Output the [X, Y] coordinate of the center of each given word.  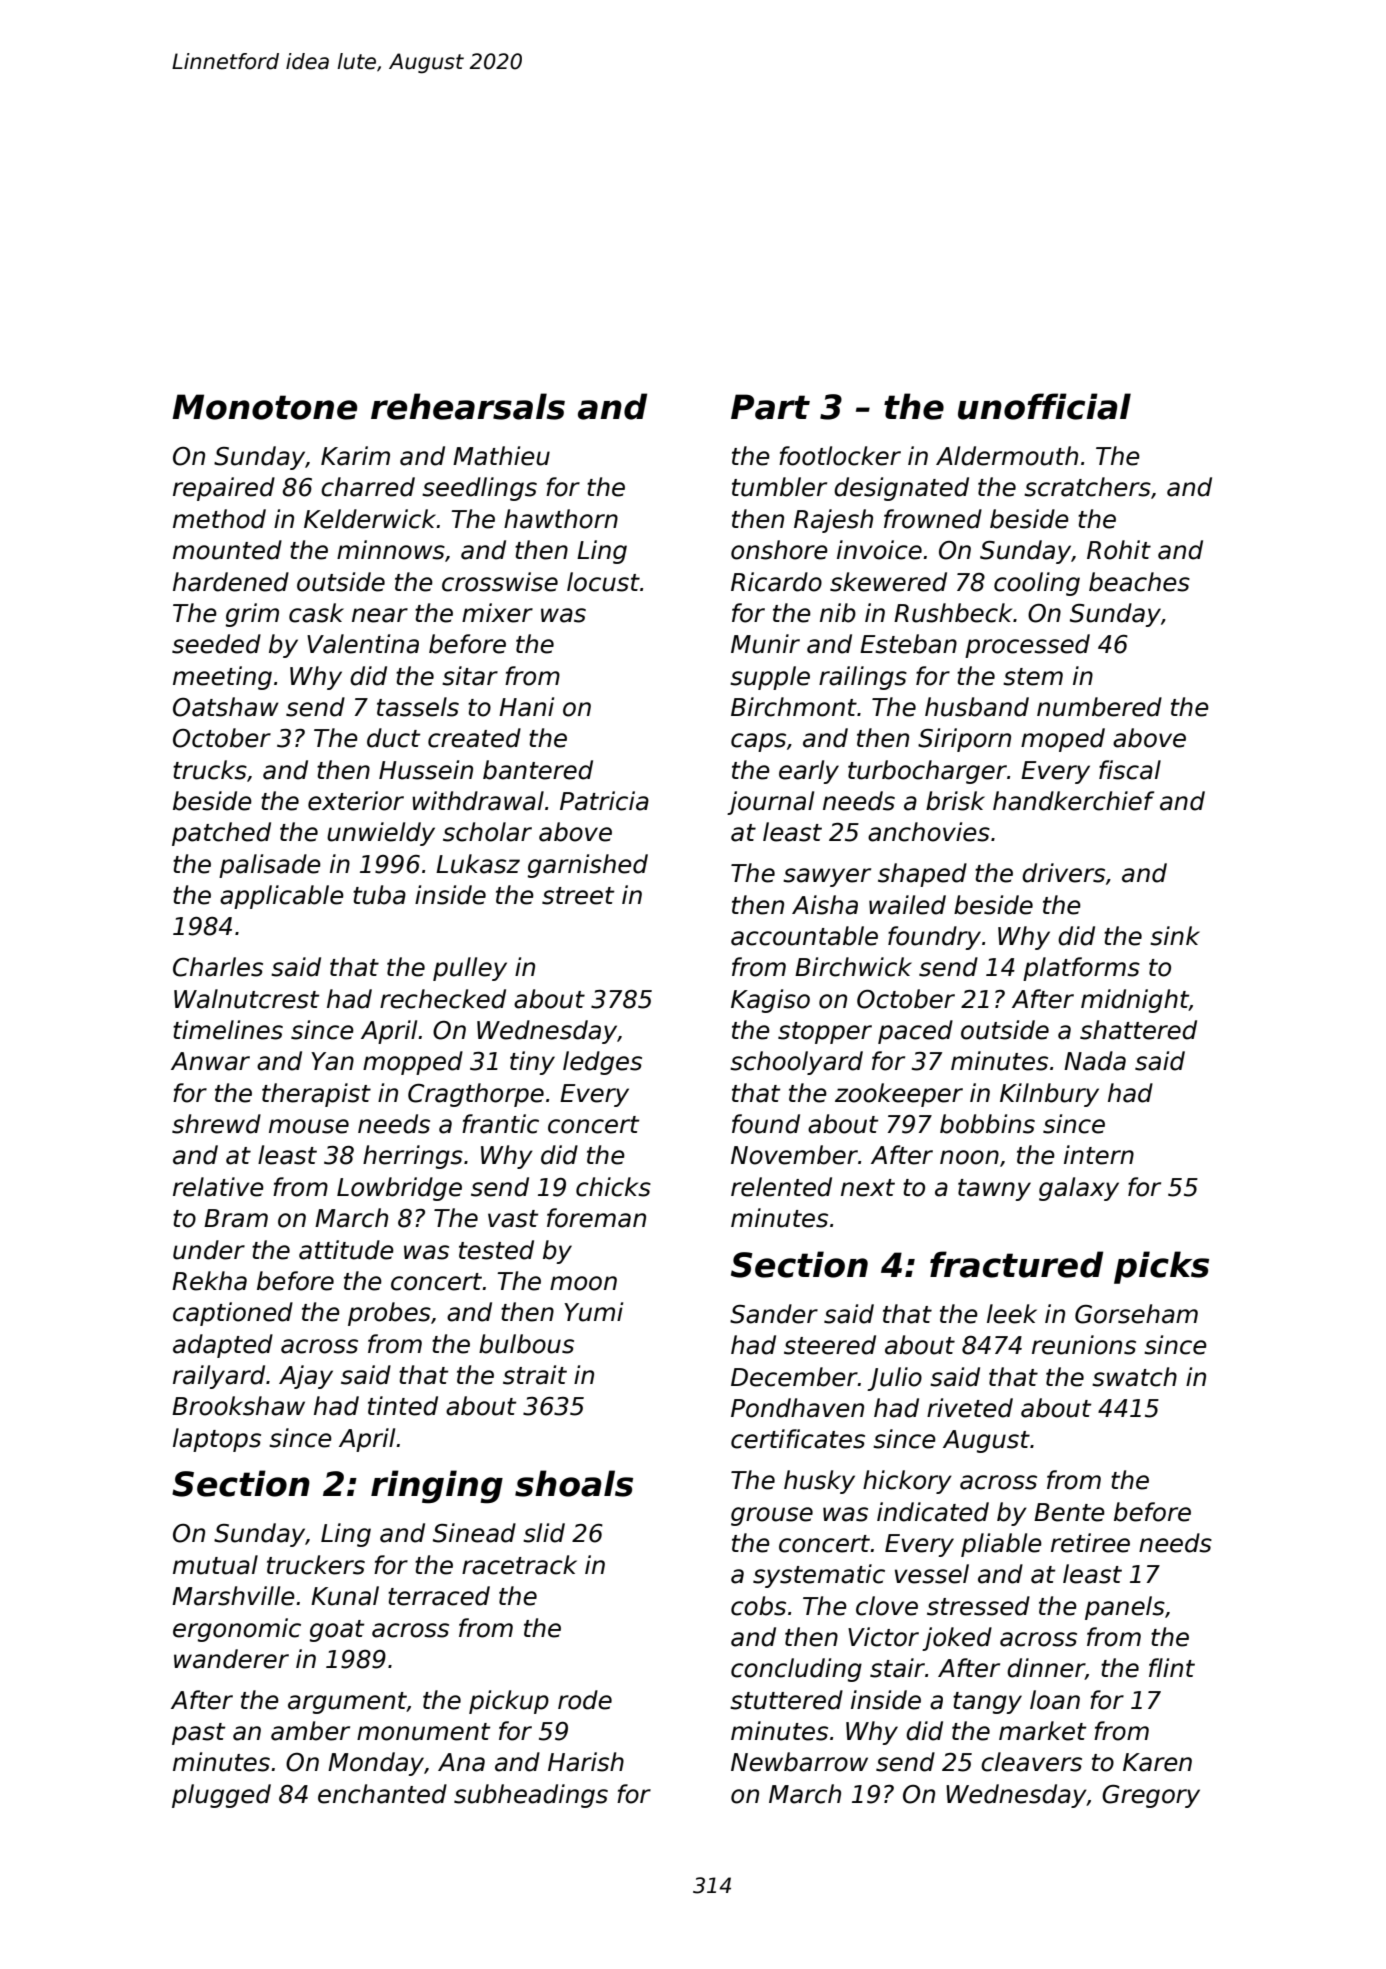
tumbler [779, 487]
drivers [1063, 873]
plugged [221, 1796]
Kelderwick [370, 519]
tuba [379, 895]
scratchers [1087, 487]
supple [770, 678]
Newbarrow [799, 1762]
